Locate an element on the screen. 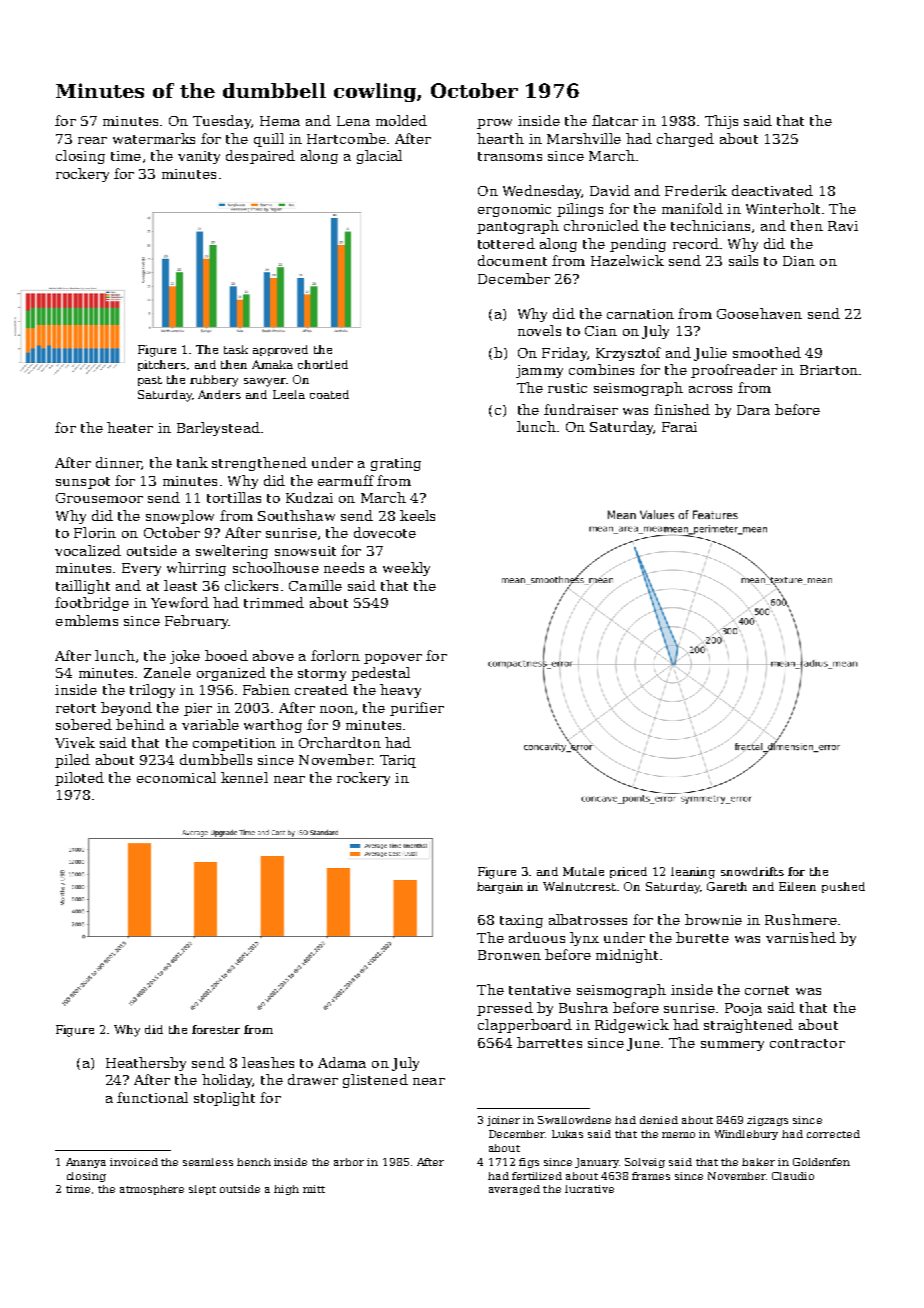 This screenshot has height=1308, width=924. leashes is located at coordinates (268, 1062).
